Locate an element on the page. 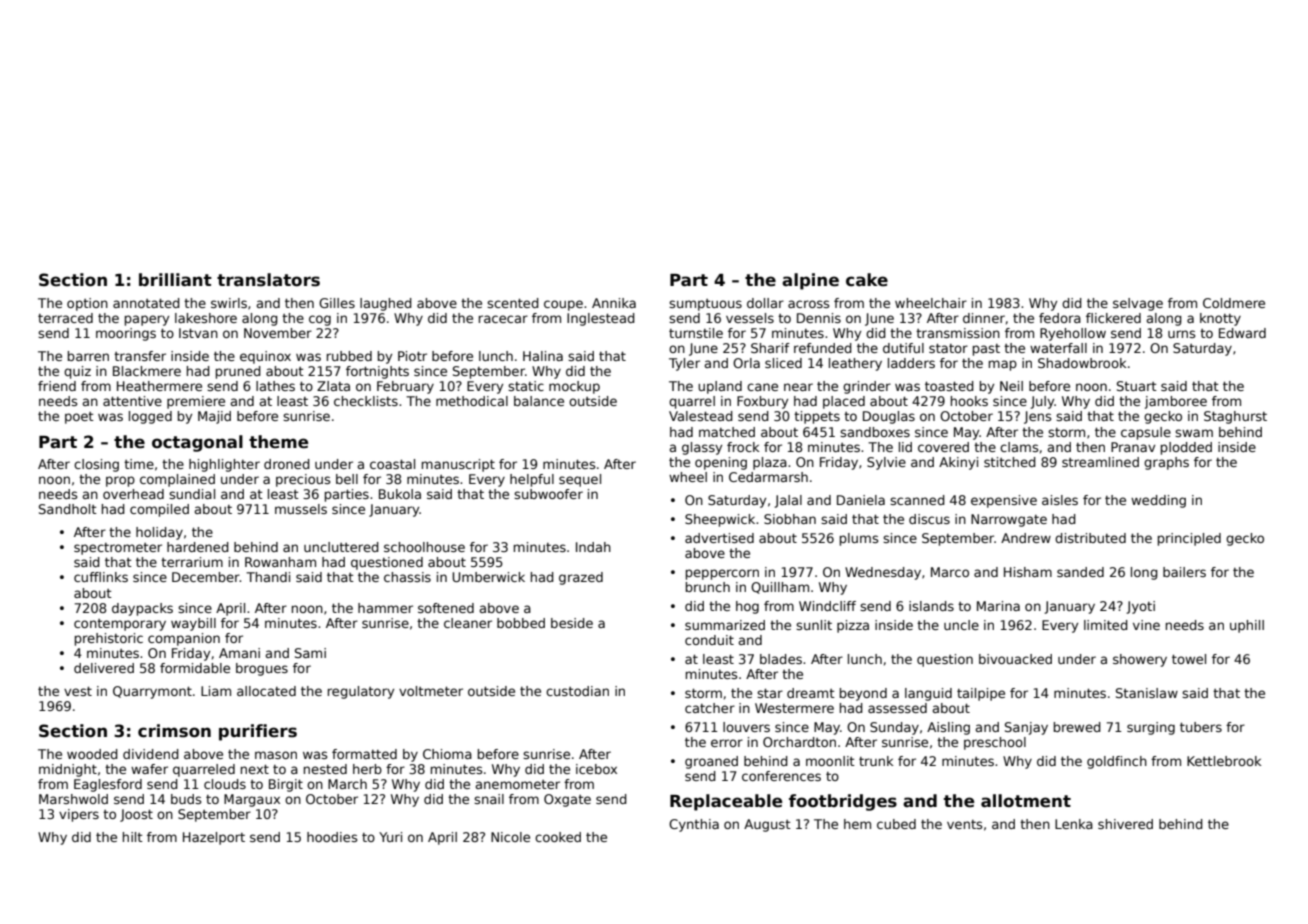 The height and width of the page is (924, 1308). Bukola is located at coordinates (400, 494).
